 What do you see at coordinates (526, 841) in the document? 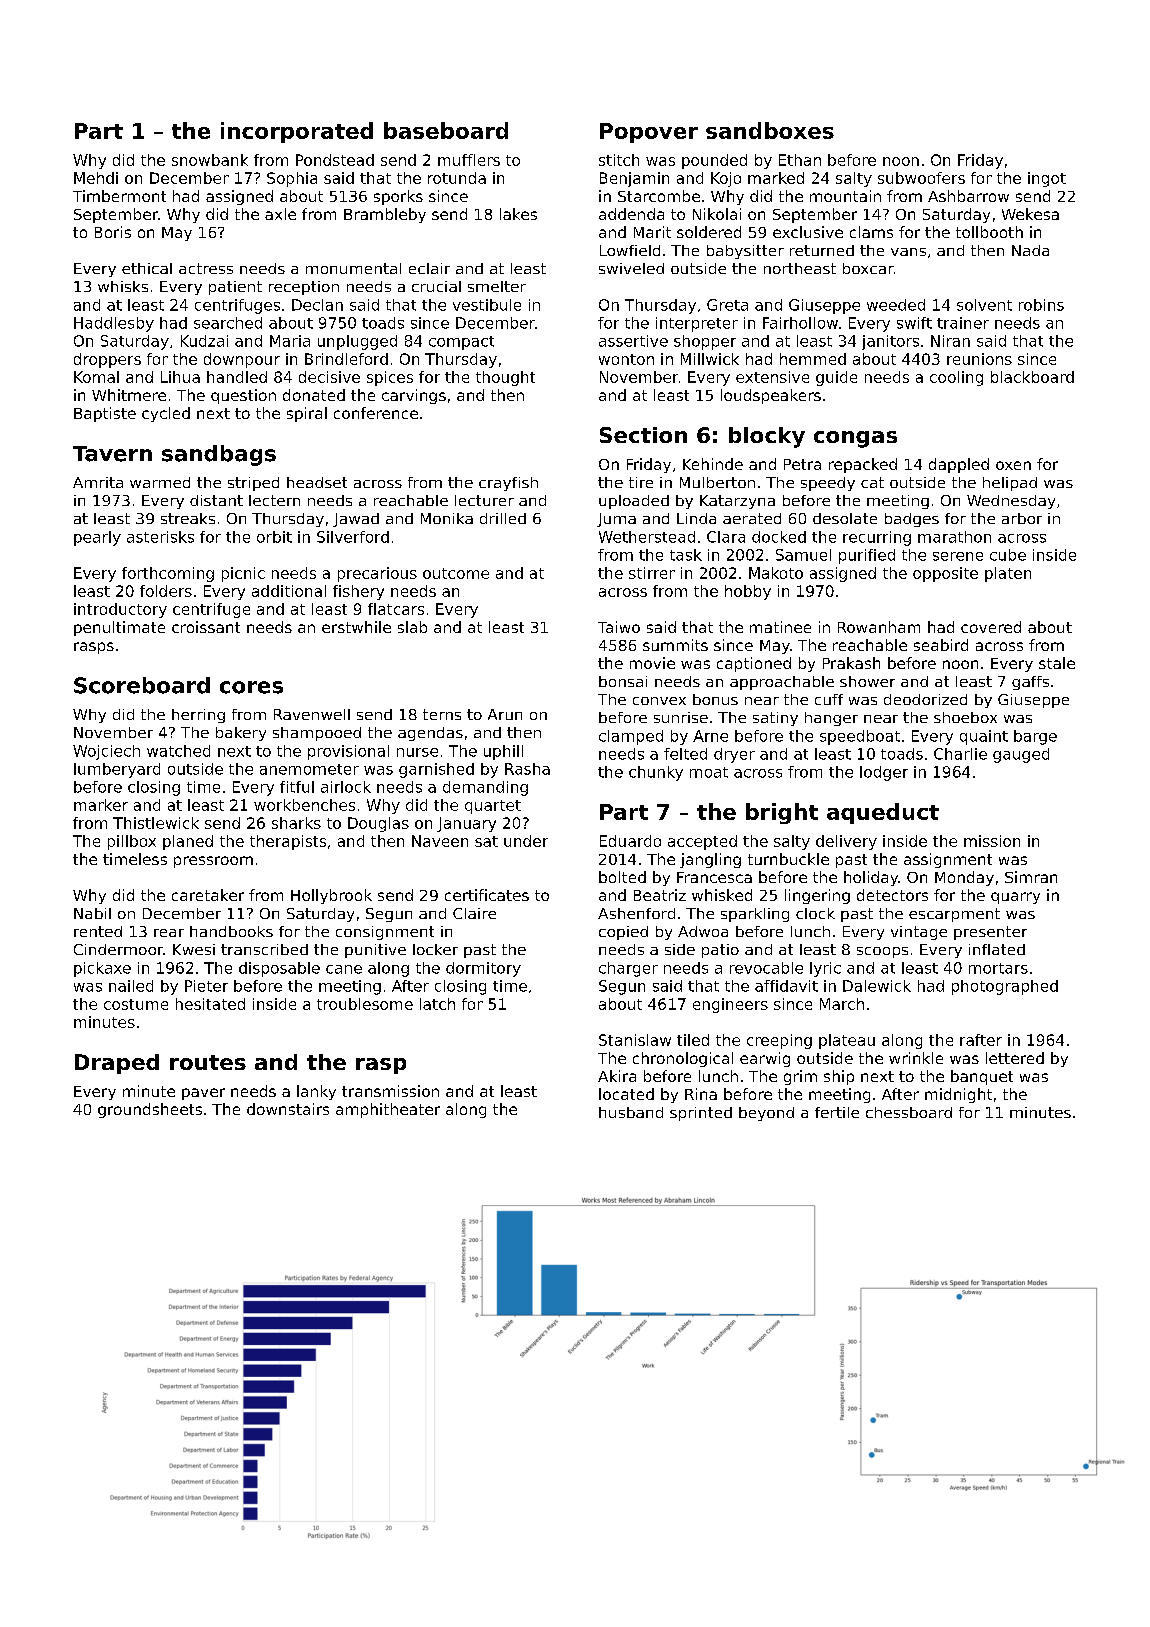
I see `under` at bounding box center [526, 841].
